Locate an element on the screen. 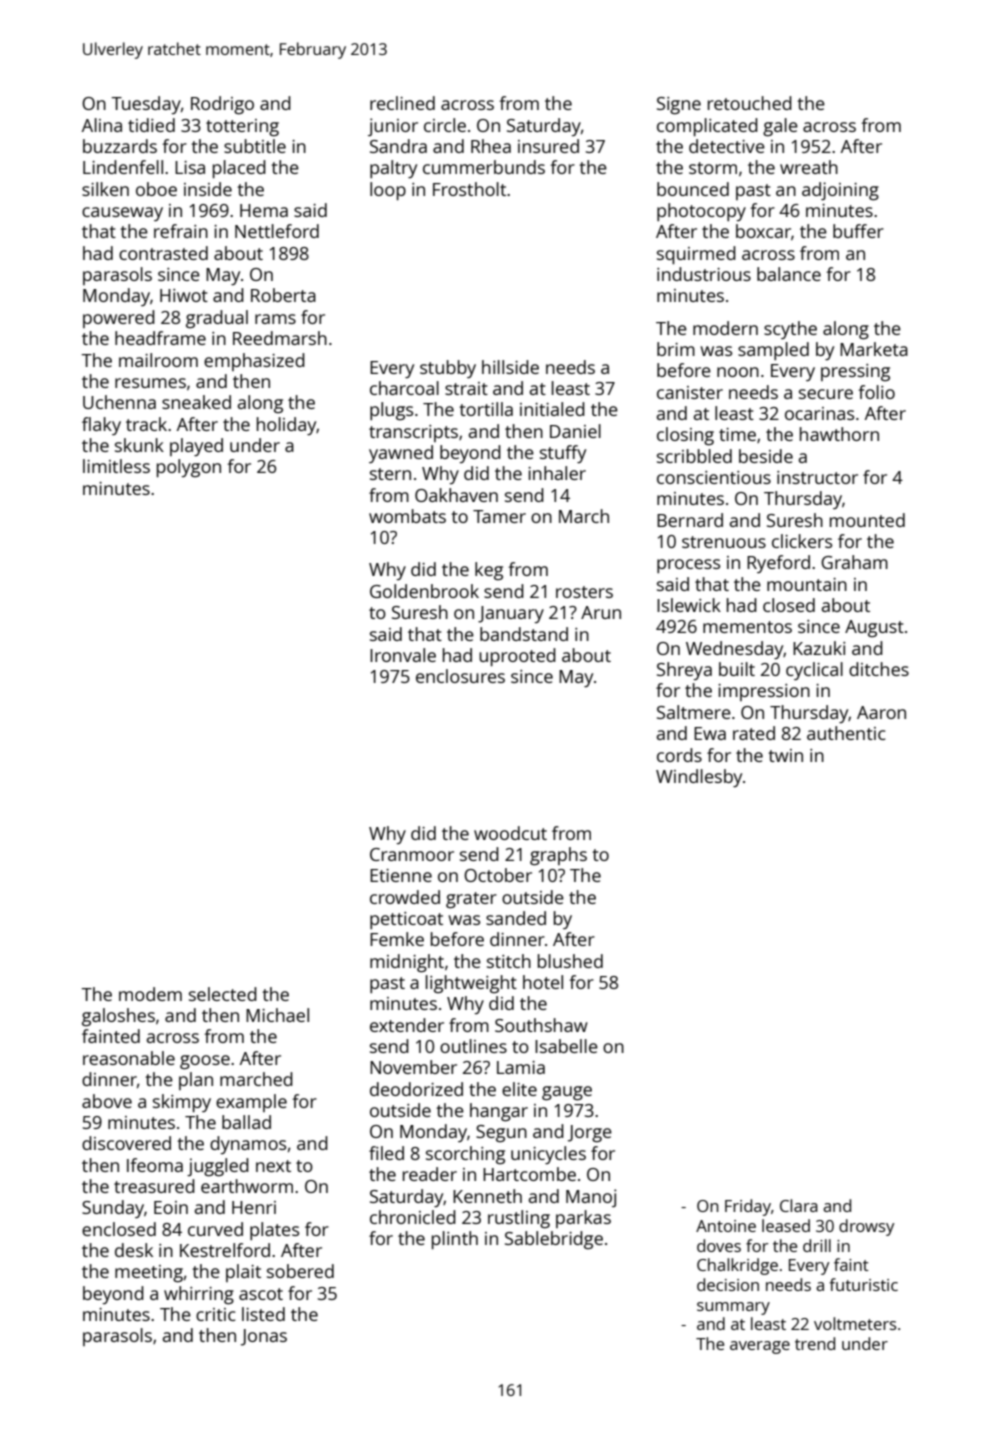  uprooted is located at coordinates (517, 657).
